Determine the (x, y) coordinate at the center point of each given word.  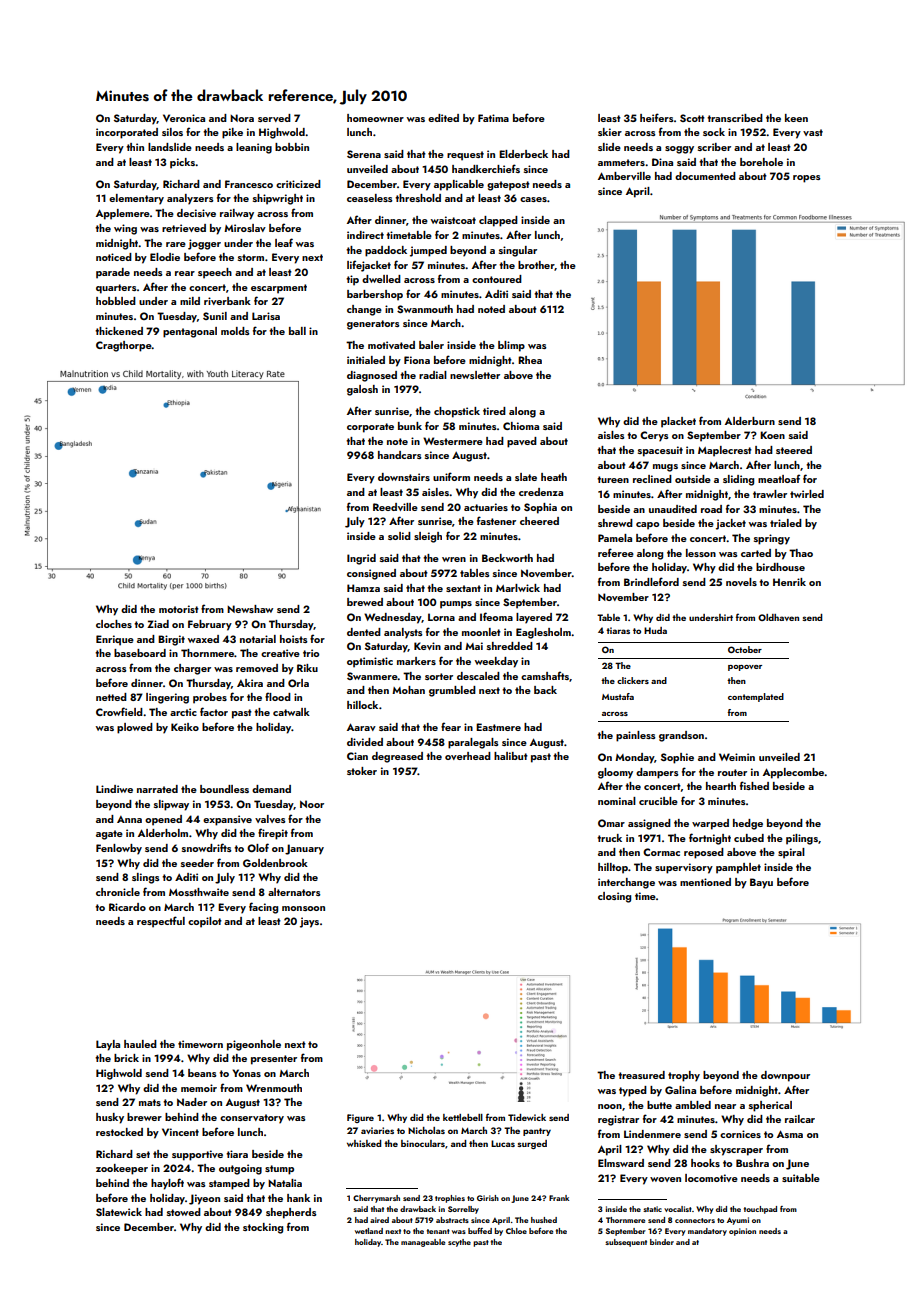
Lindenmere (652, 1134)
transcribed (735, 118)
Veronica (184, 118)
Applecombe (794, 773)
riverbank (227, 301)
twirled (807, 494)
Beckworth (507, 558)
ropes (806, 179)
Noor (312, 804)
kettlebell (463, 1117)
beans (202, 1073)
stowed (184, 1212)
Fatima (493, 118)
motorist (179, 609)
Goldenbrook (275, 863)
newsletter (475, 375)
